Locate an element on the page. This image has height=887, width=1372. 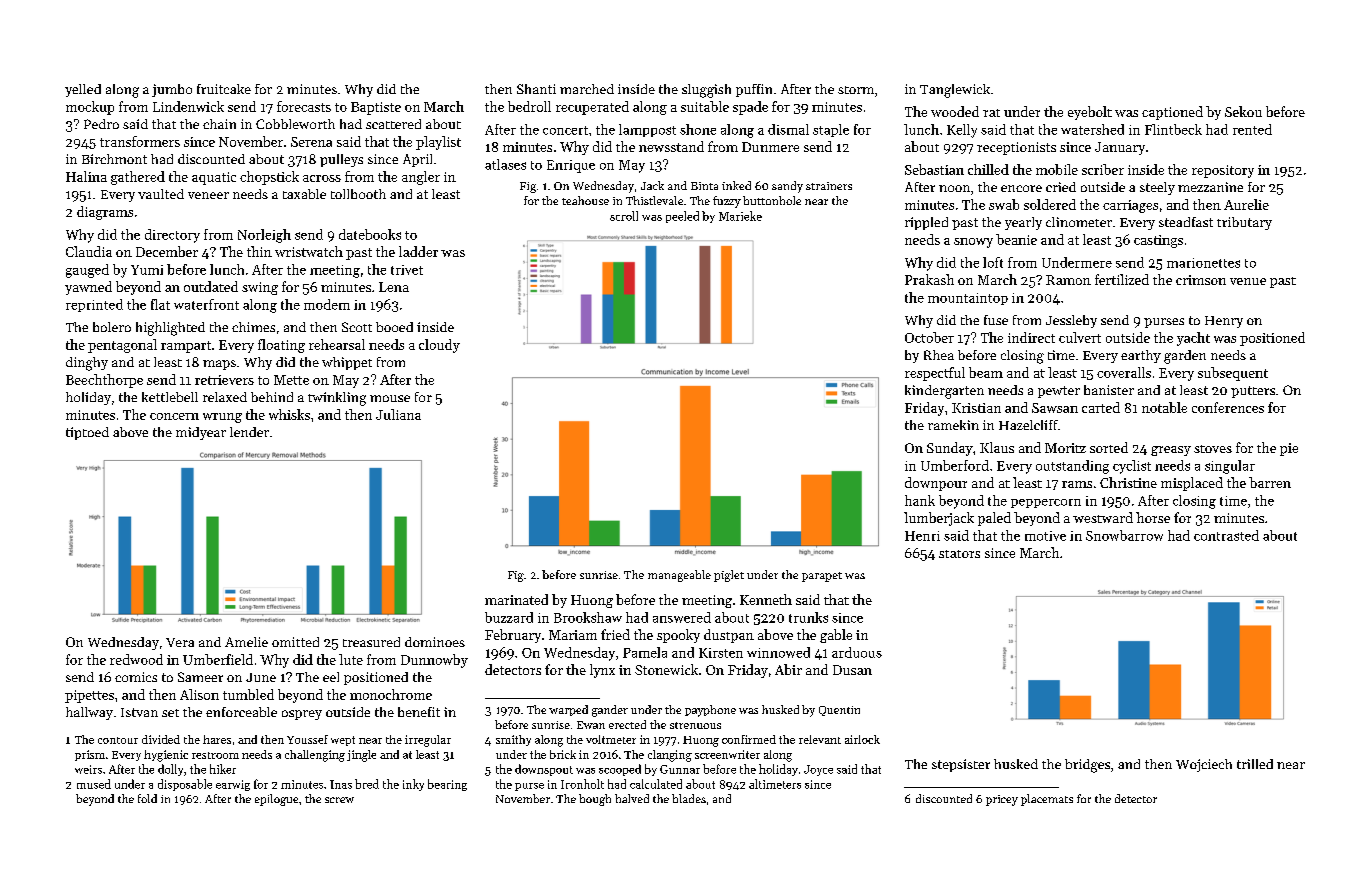
scroll is located at coordinates (624, 216).
